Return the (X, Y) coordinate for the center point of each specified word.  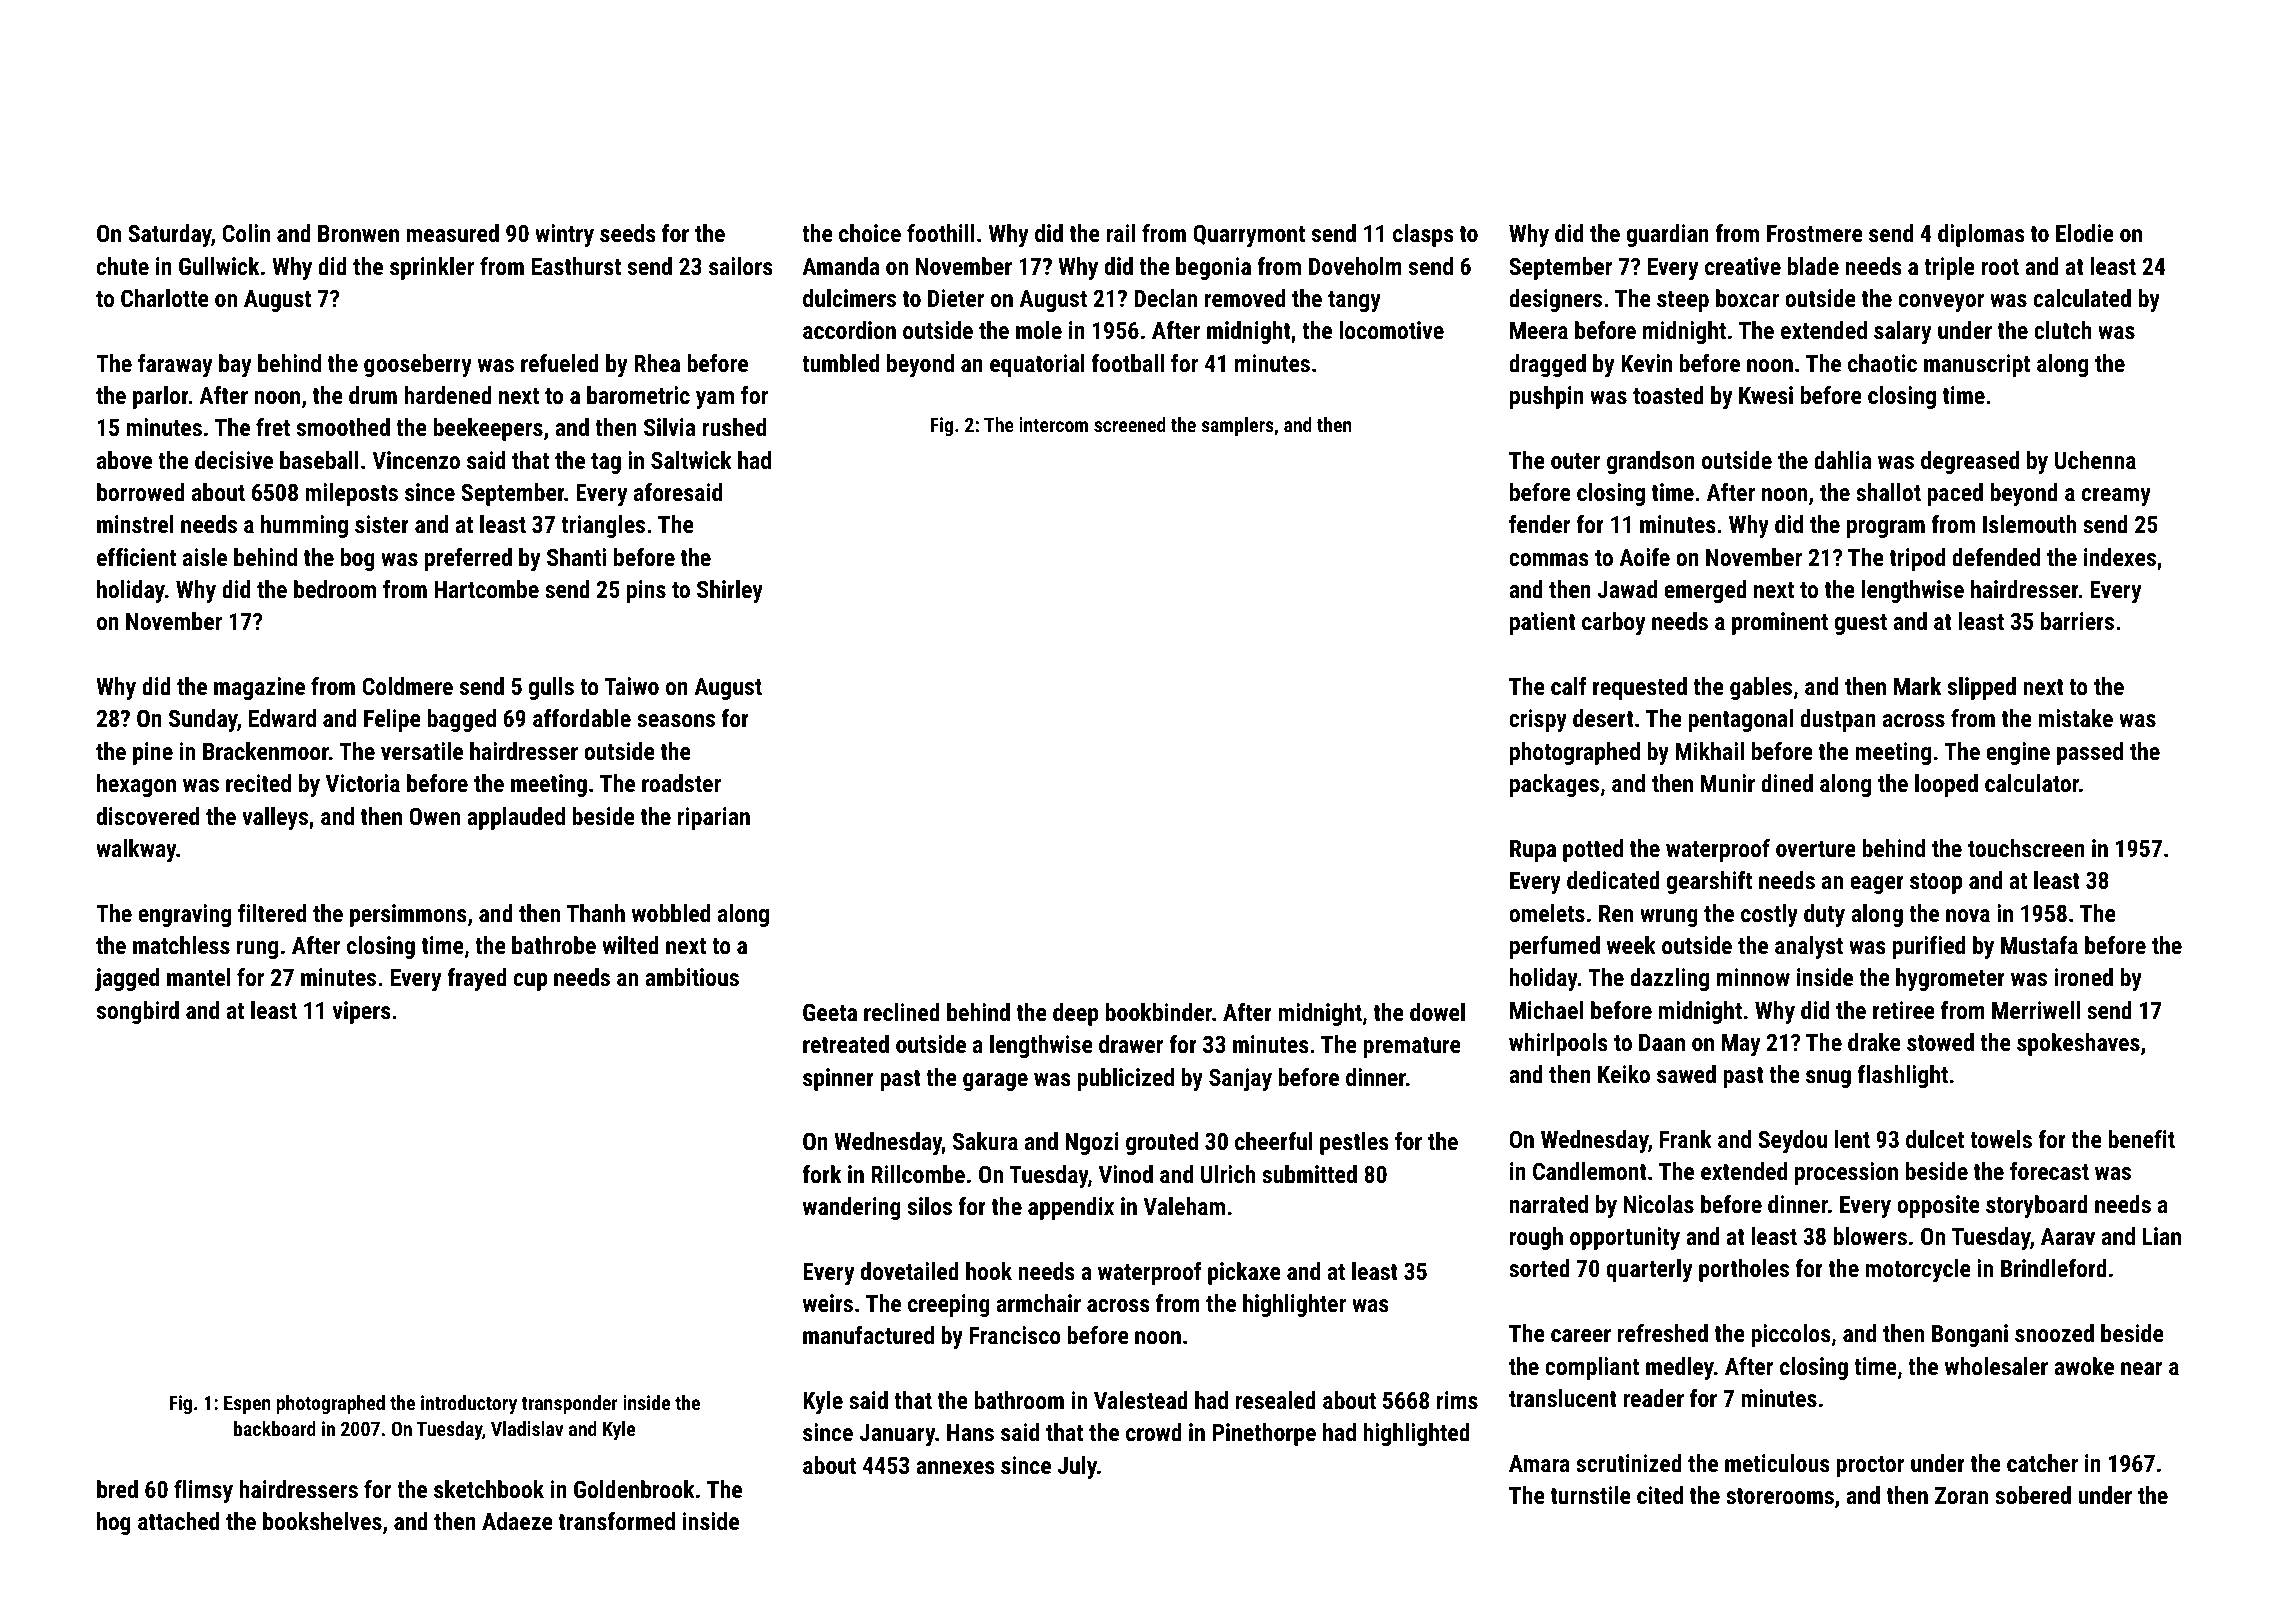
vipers (362, 1012)
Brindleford (2054, 1268)
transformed (617, 1521)
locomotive (1391, 330)
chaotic (1882, 363)
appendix (1071, 1208)
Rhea (657, 363)
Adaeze (517, 1521)
